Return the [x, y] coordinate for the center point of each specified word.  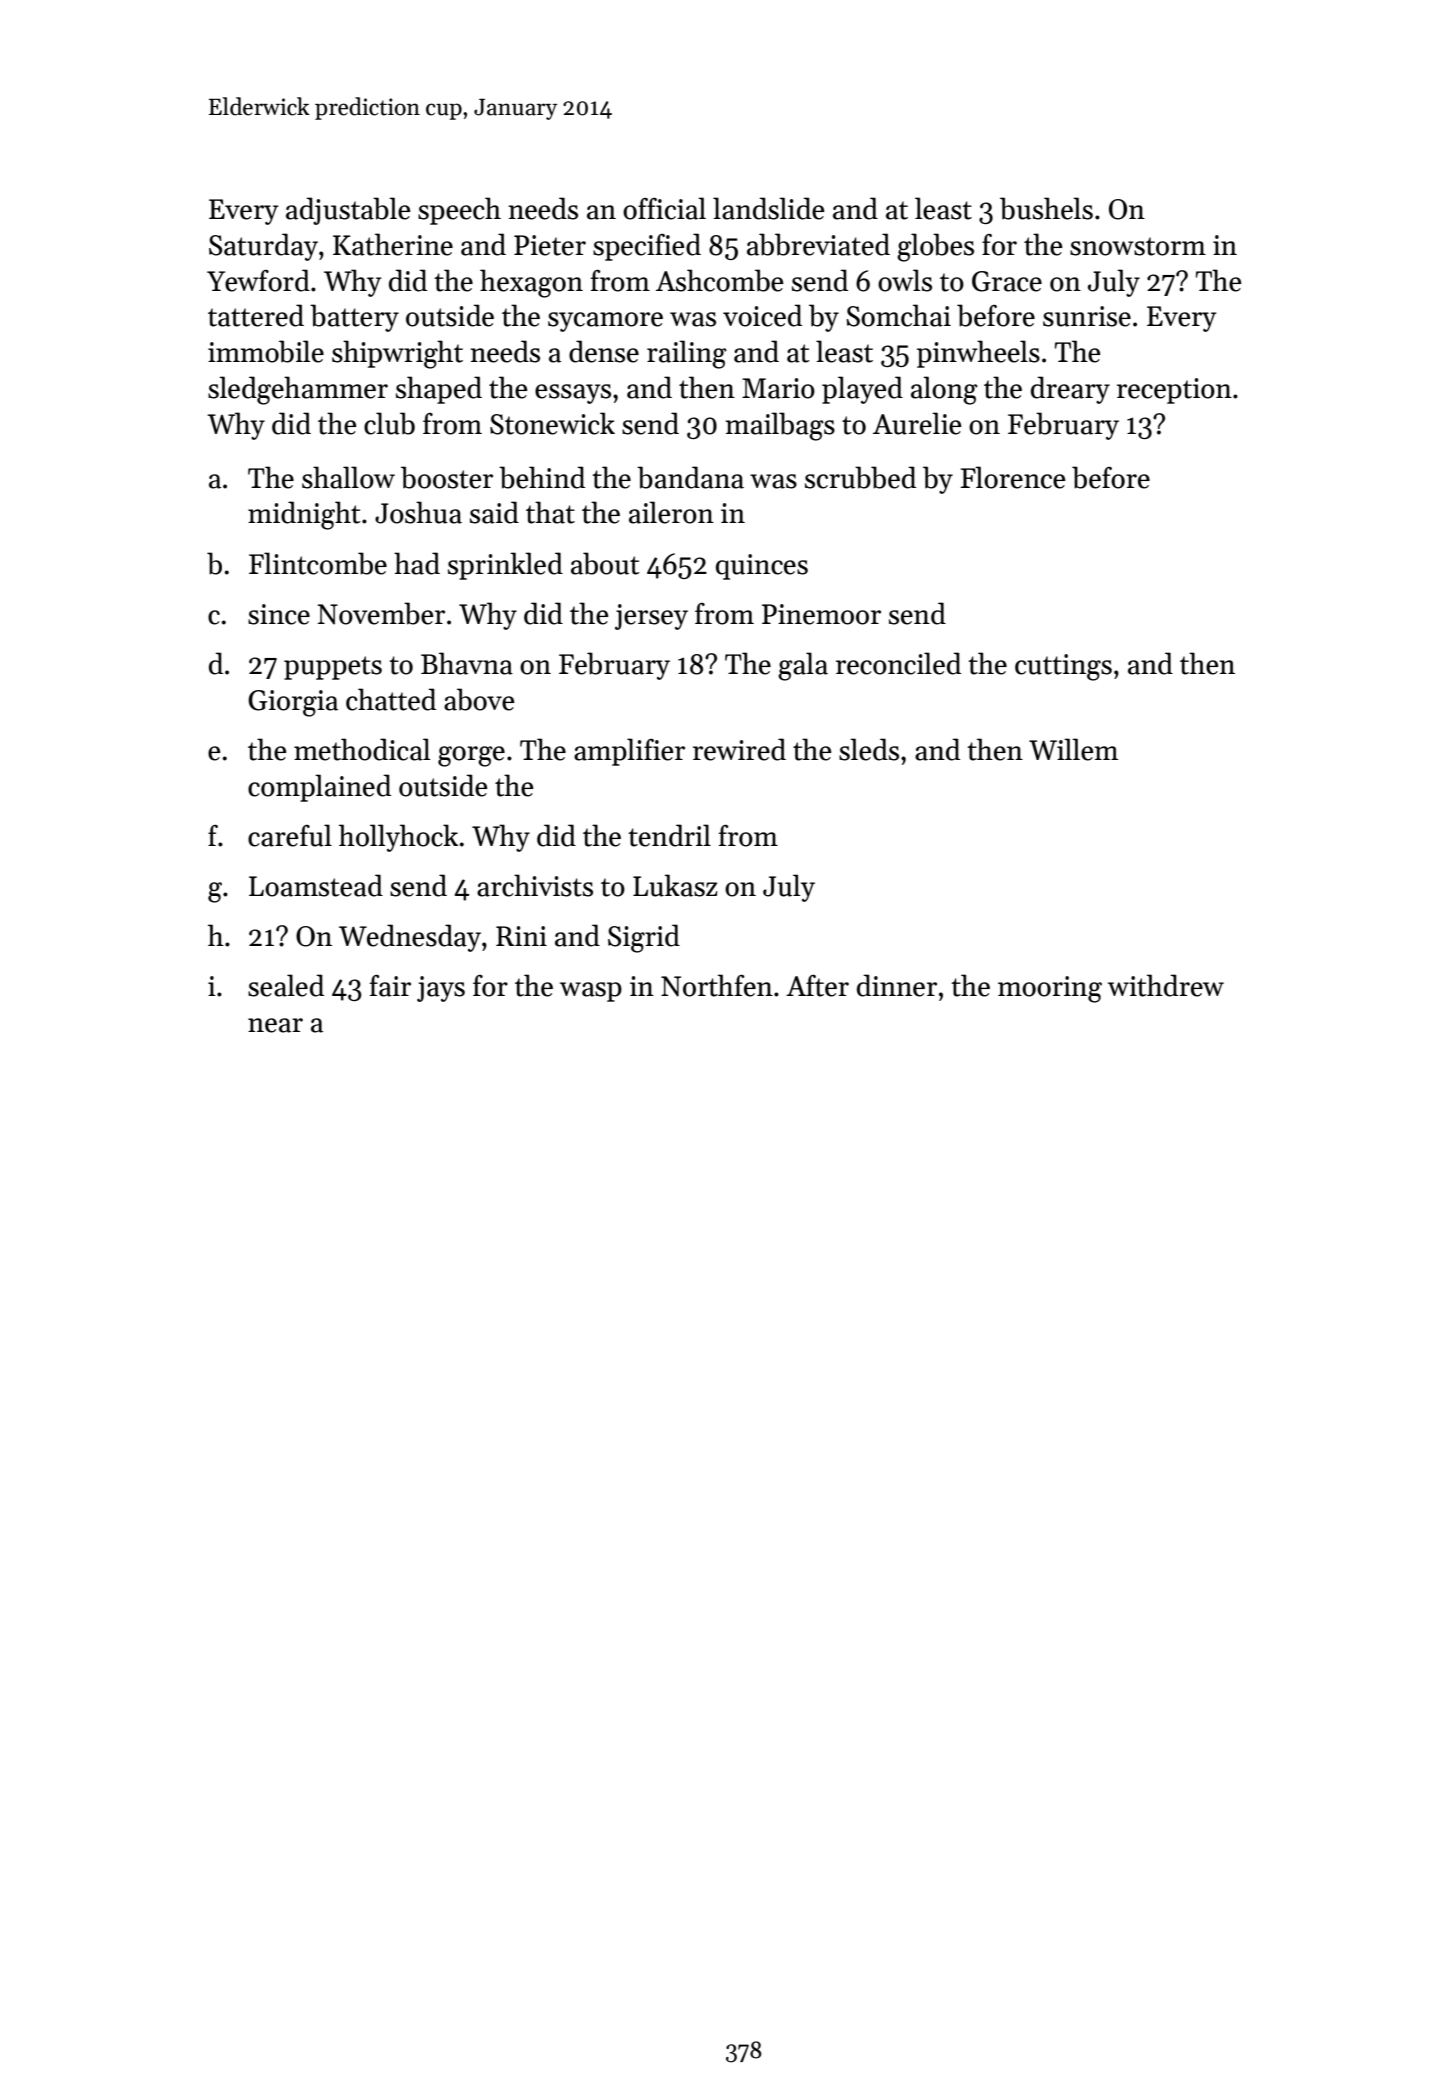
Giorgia [293, 703]
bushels [1046, 208]
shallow [348, 477]
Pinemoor [821, 614]
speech [459, 211]
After [817, 985]
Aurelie [917, 423]
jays [441, 989]
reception [1174, 391]
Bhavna [467, 663]
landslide [768, 208]
